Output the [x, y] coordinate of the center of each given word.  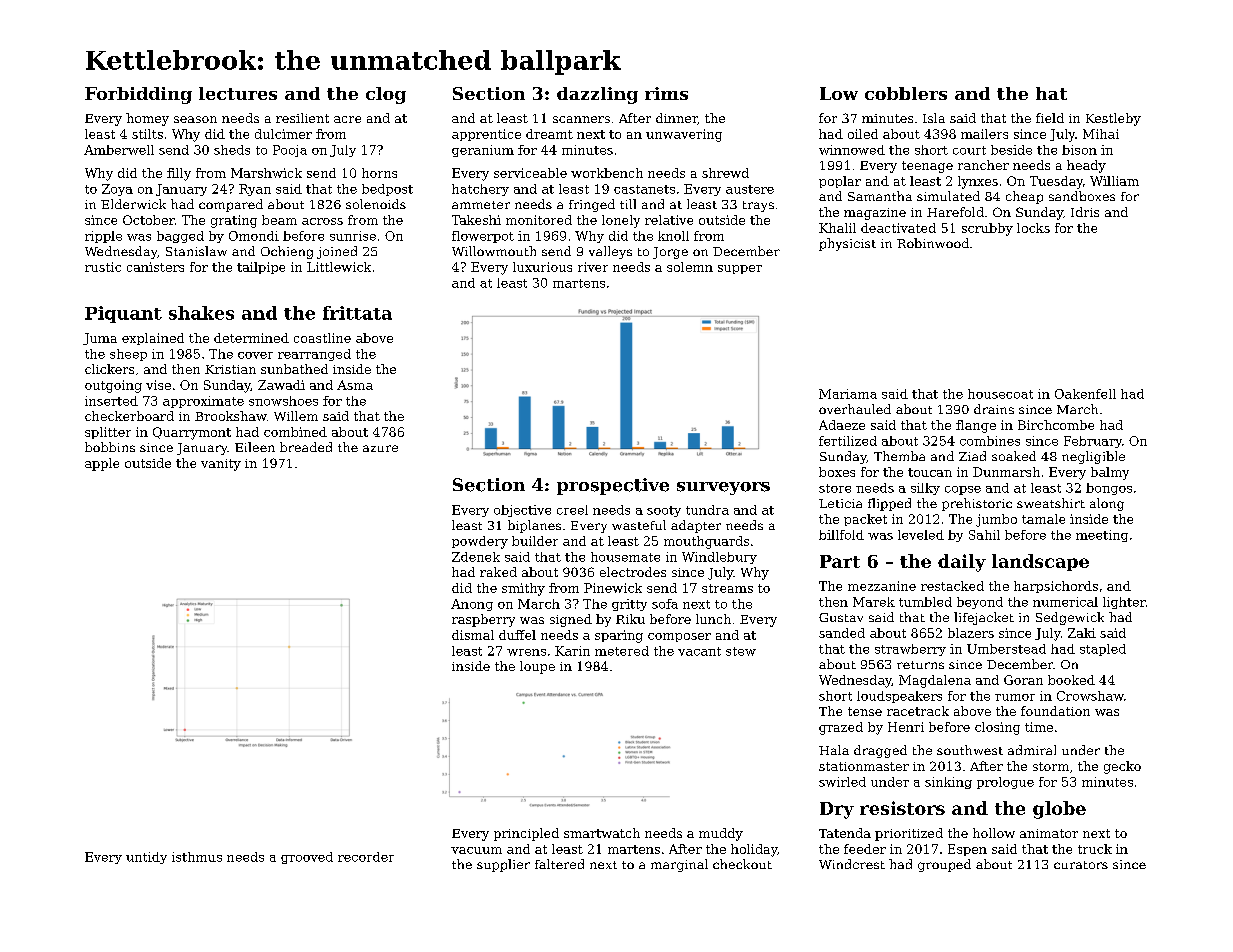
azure [380, 448]
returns [920, 665]
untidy [146, 858]
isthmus [197, 857]
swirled [842, 782]
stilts [147, 134]
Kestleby [1113, 119]
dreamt [549, 134]
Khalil [837, 228]
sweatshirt [1051, 503]
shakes [201, 313]
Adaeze [842, 425]
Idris [1085, 212]
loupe [537, 667]
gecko [1122, 767]
